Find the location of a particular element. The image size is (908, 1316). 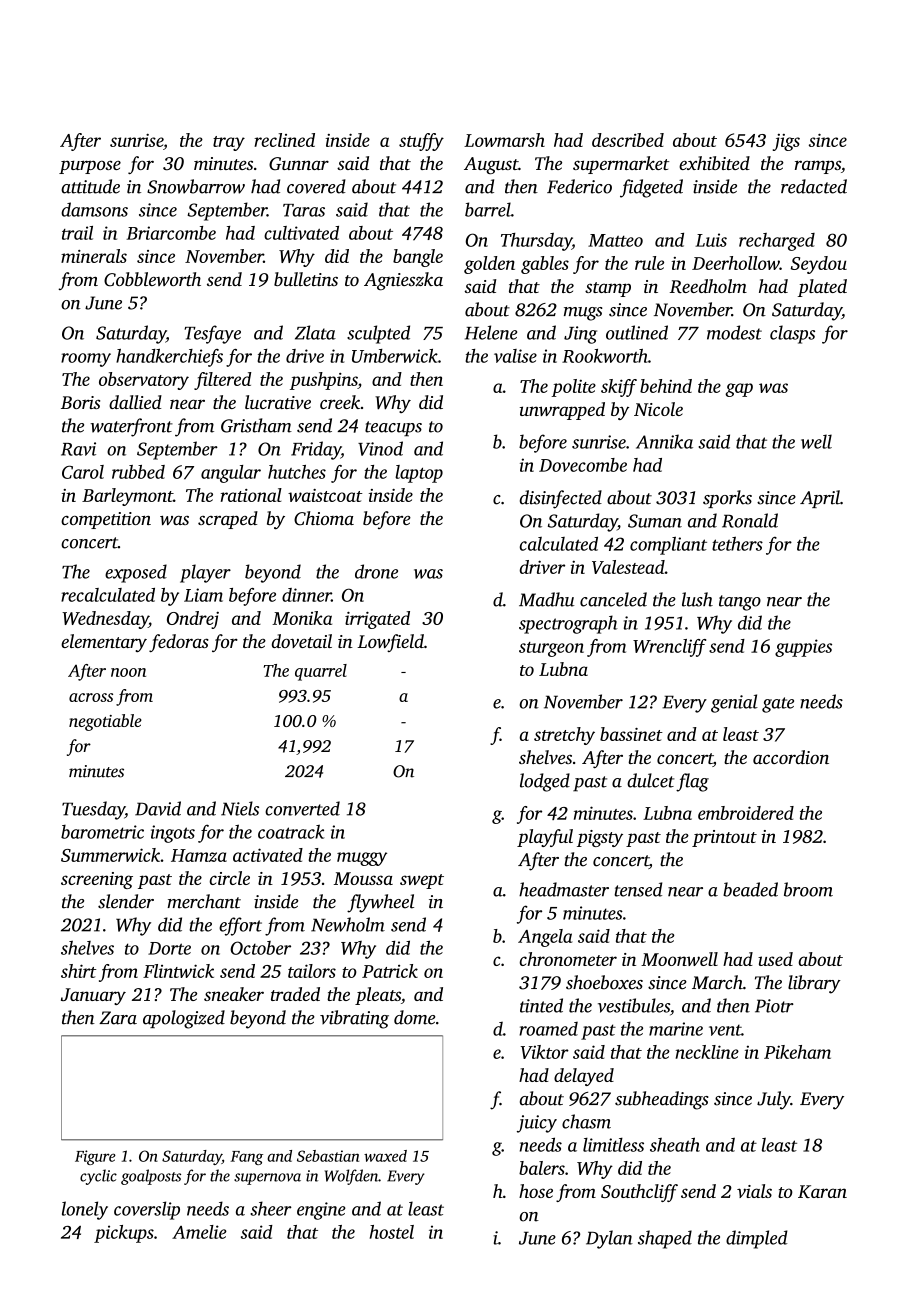

dome is located at coordinates (414, 1017).
